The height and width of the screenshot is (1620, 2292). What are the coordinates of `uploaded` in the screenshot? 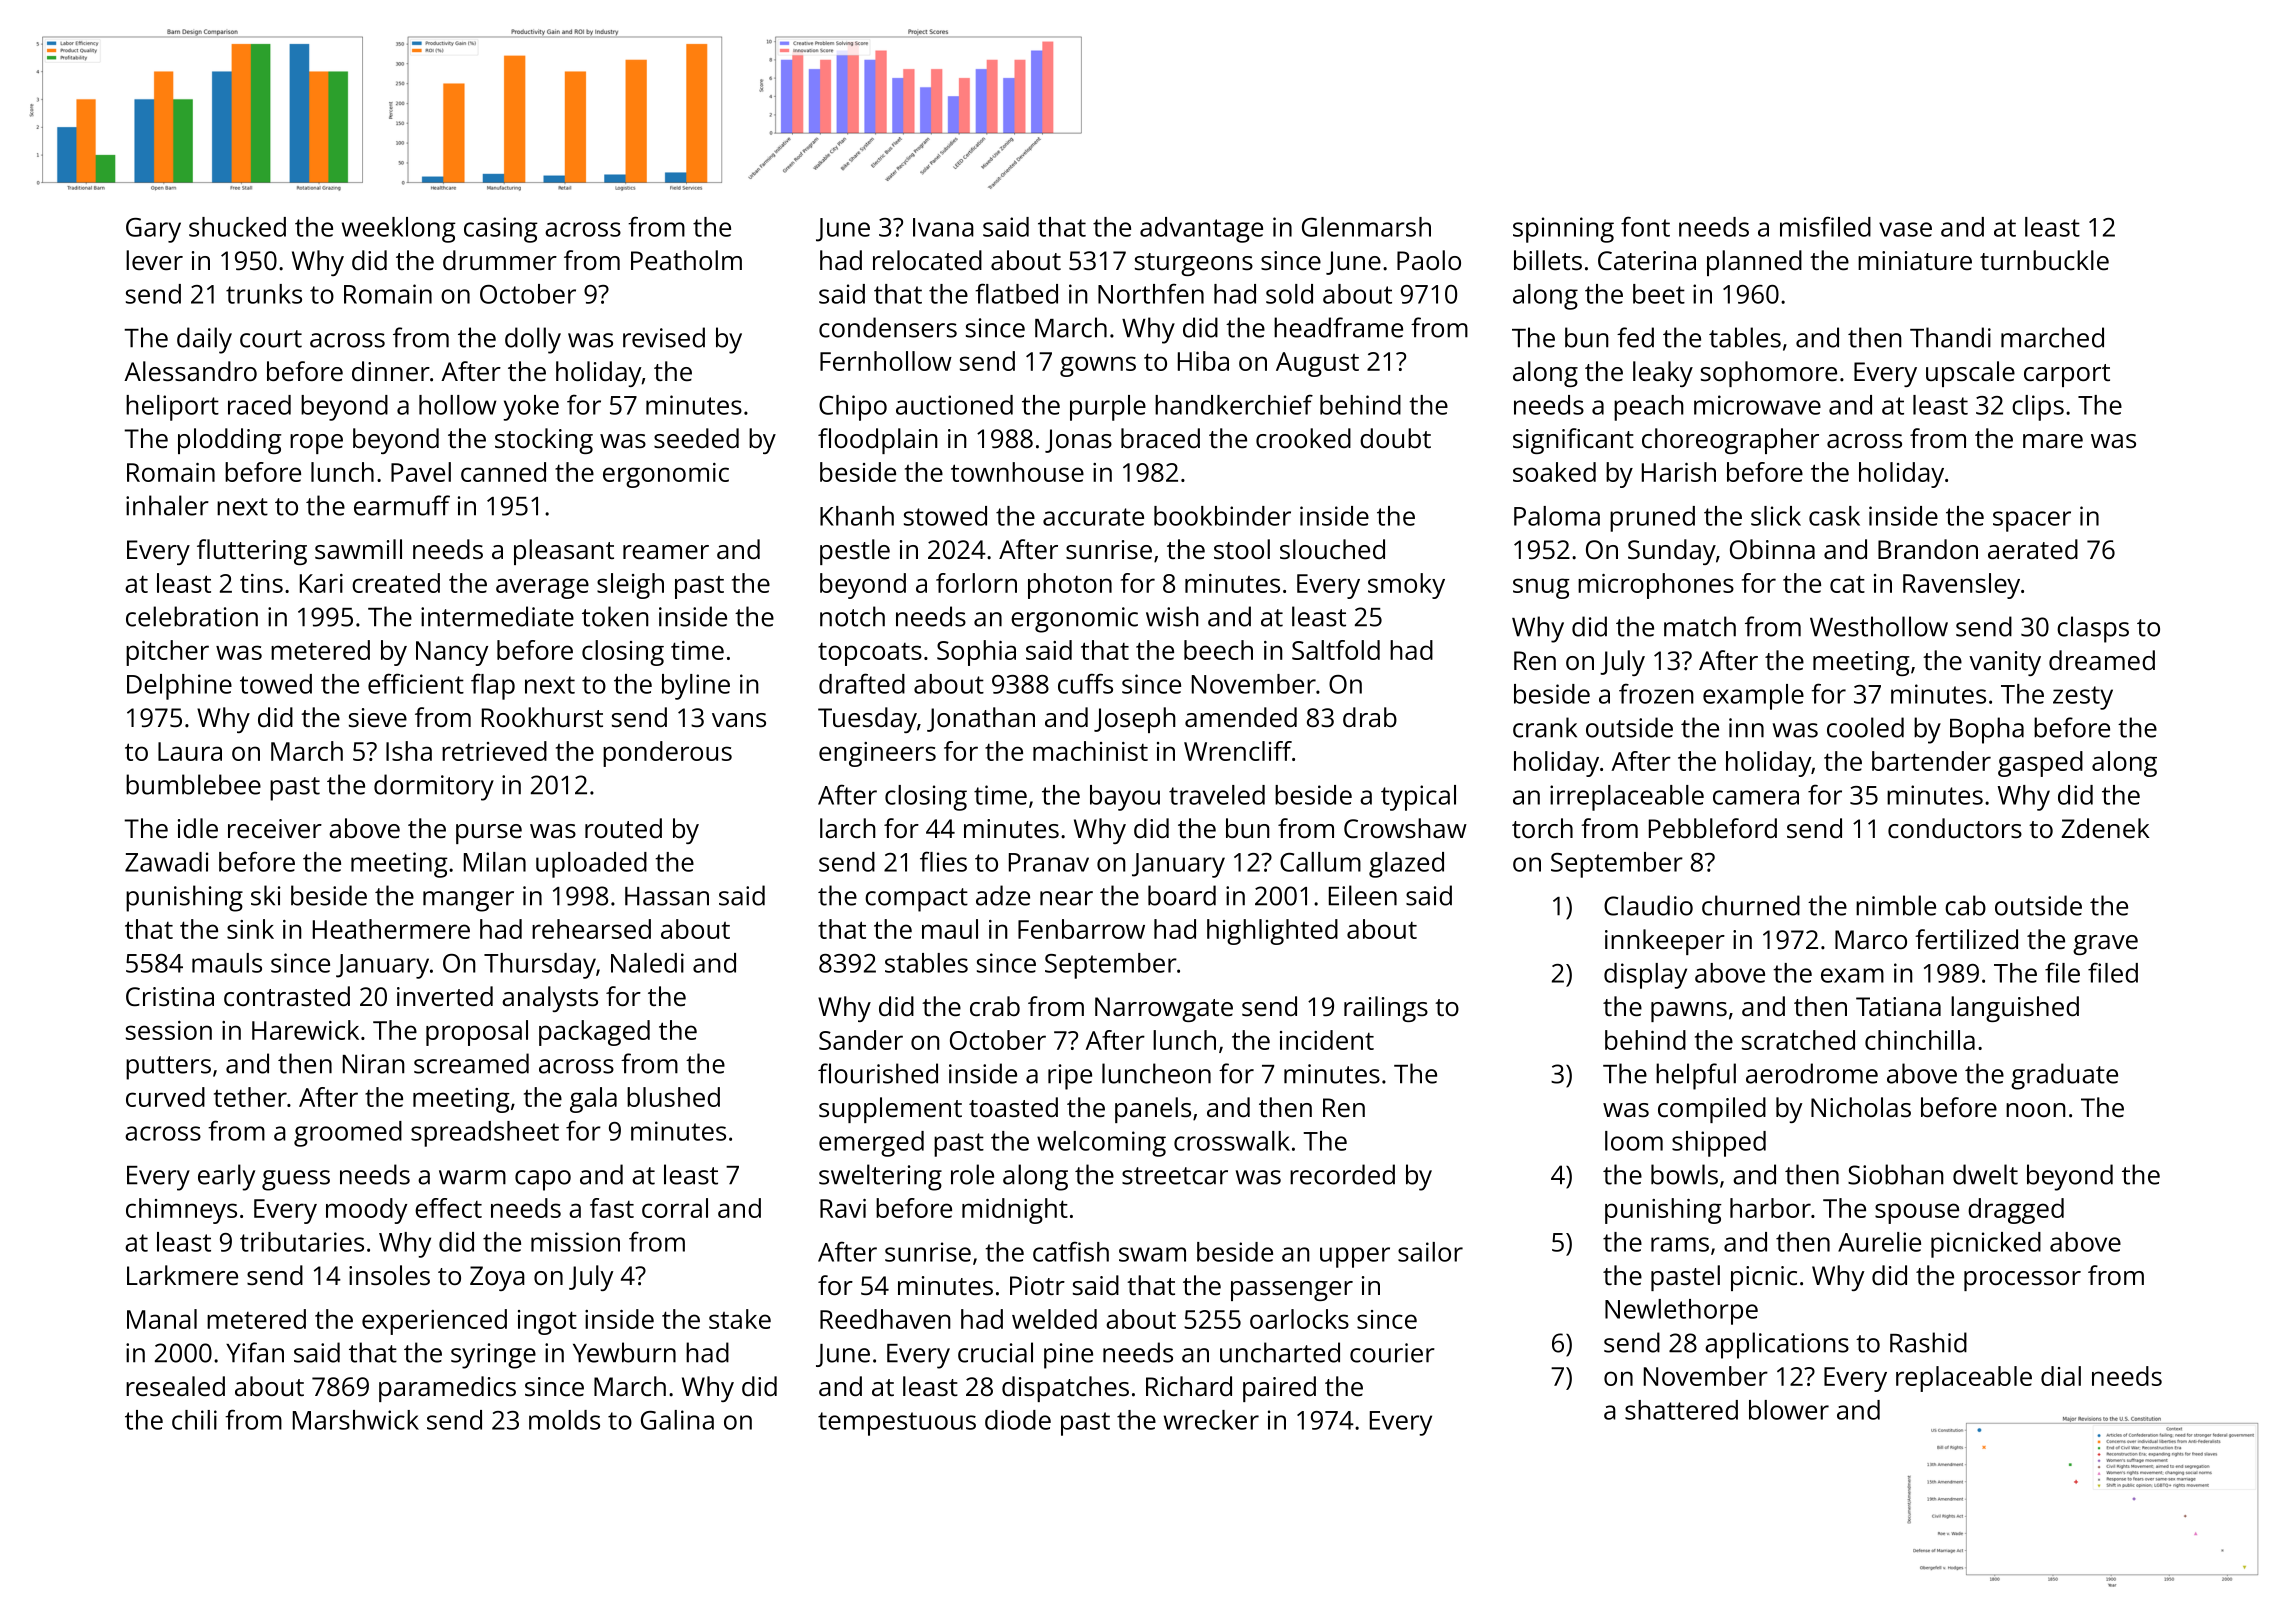 It's located at (591, 865).
